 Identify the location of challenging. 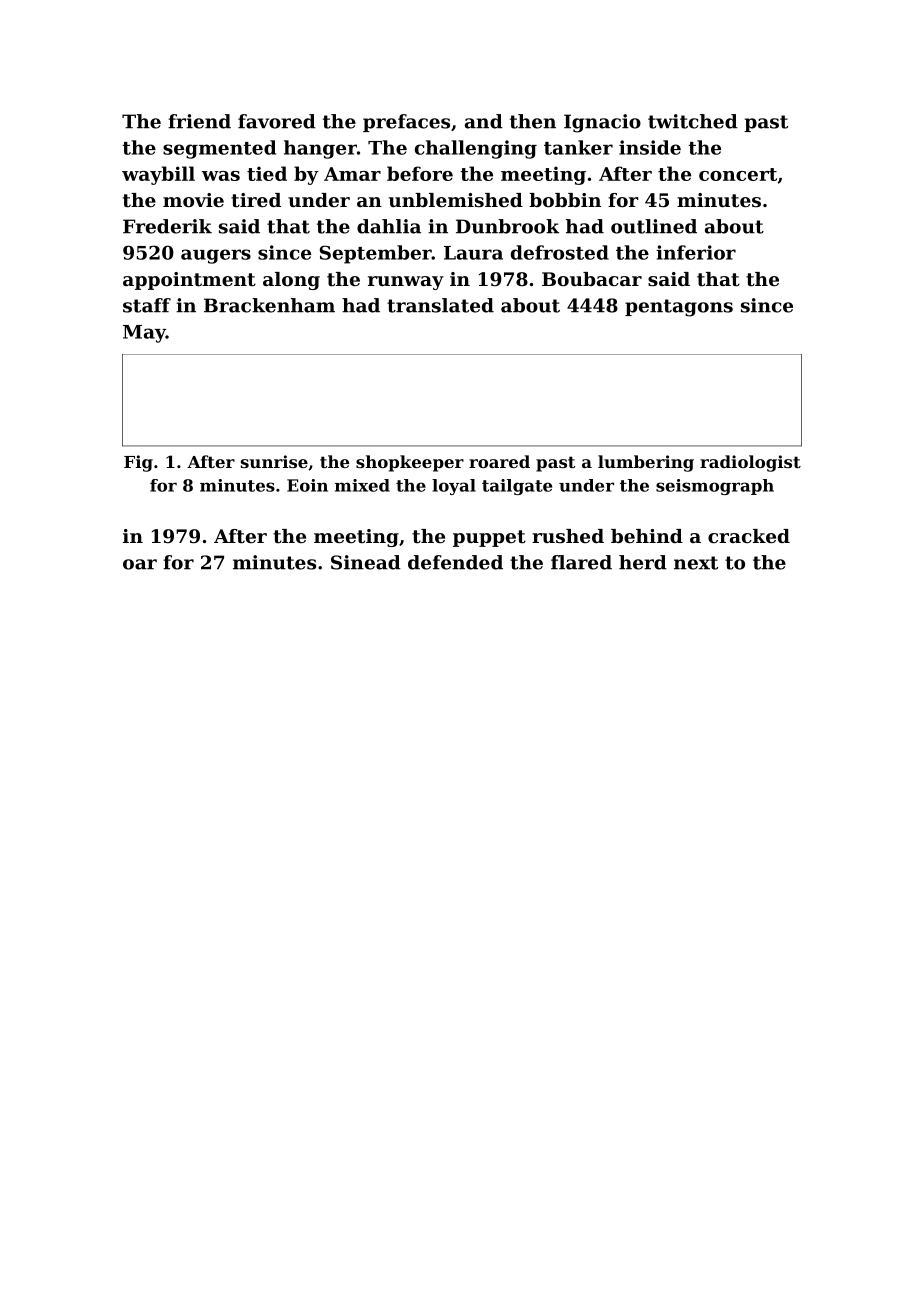
(476, 149).
